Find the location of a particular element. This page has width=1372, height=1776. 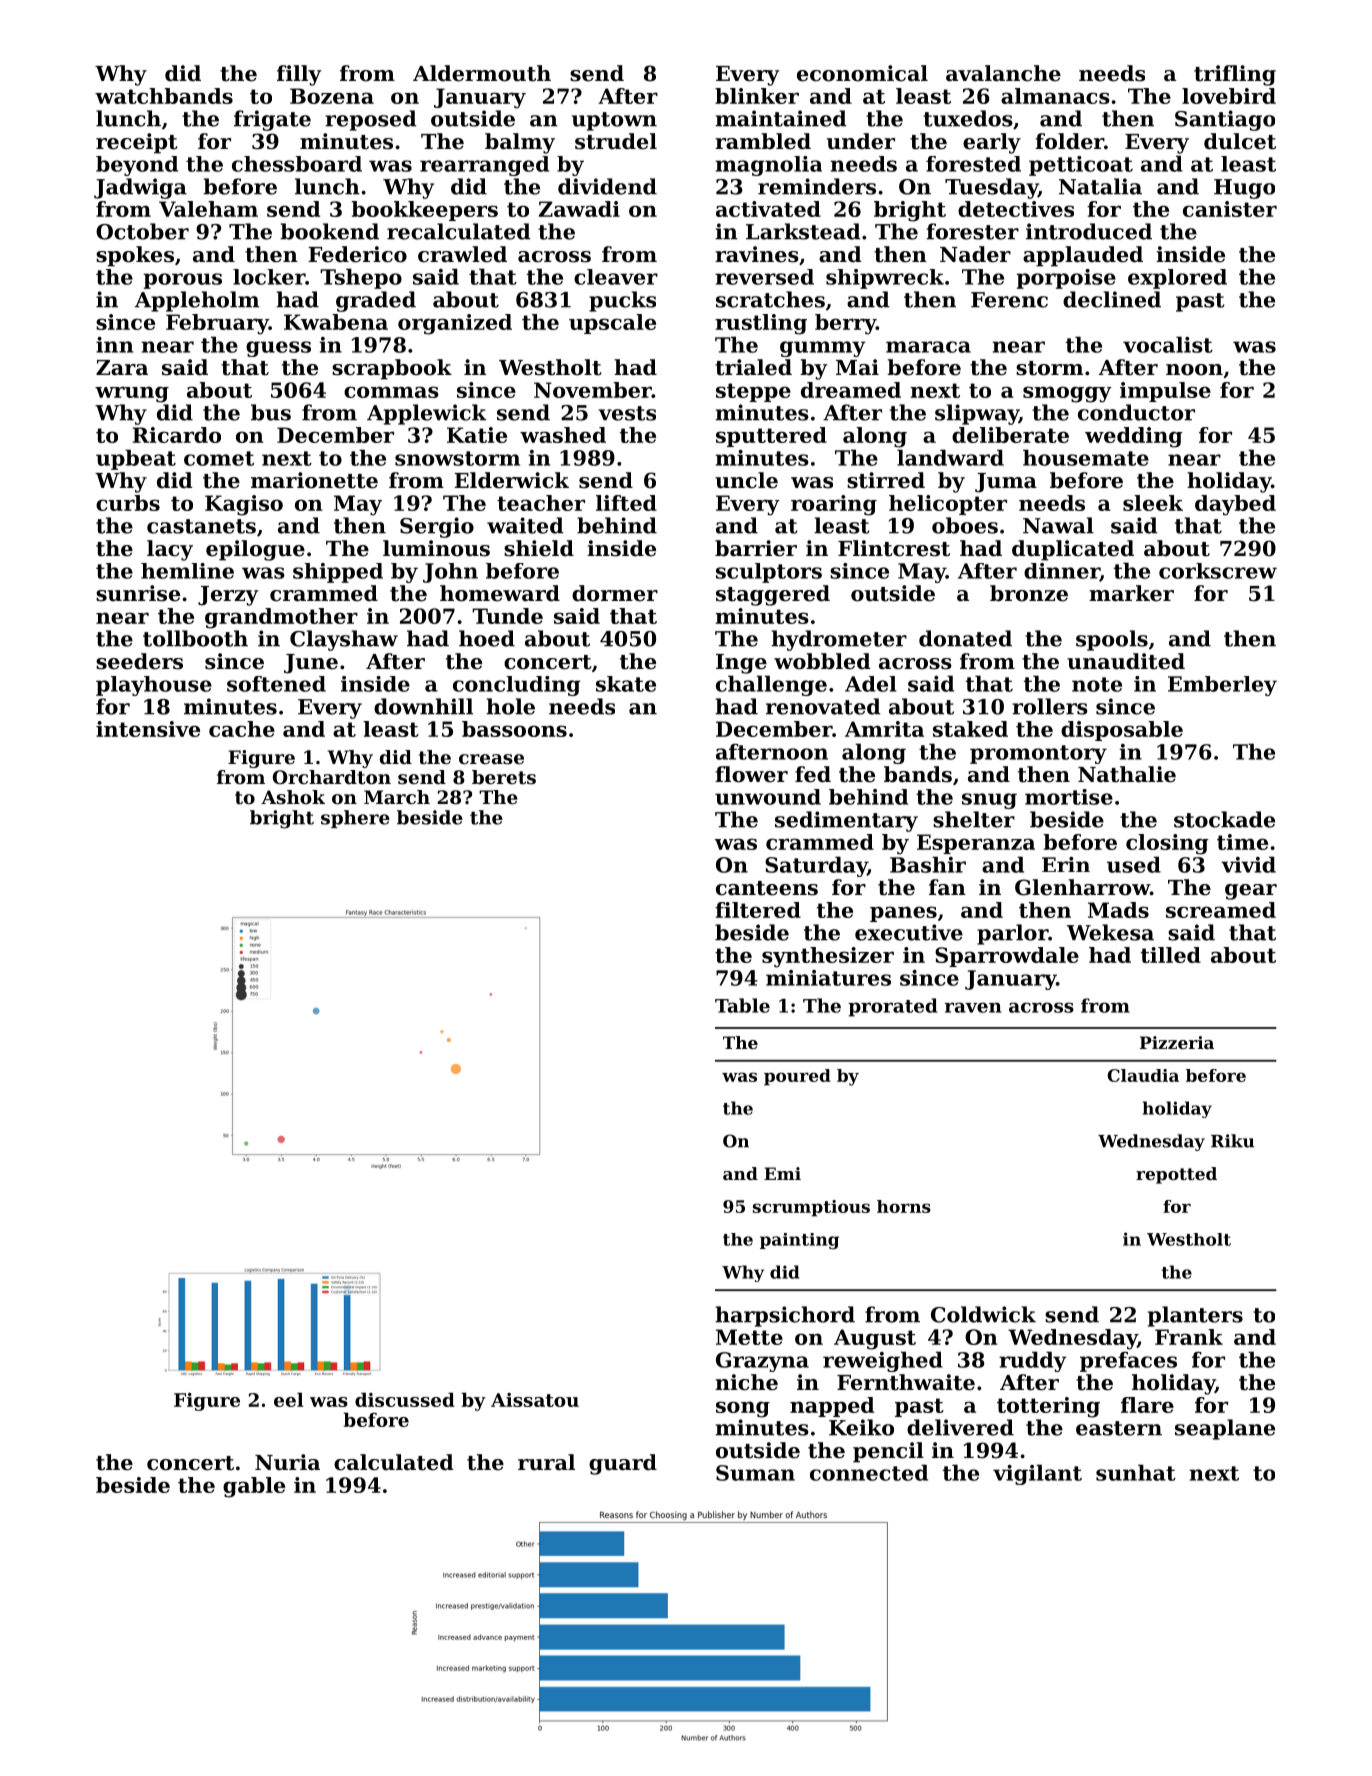

skate is located at coordinates (626, 684).
